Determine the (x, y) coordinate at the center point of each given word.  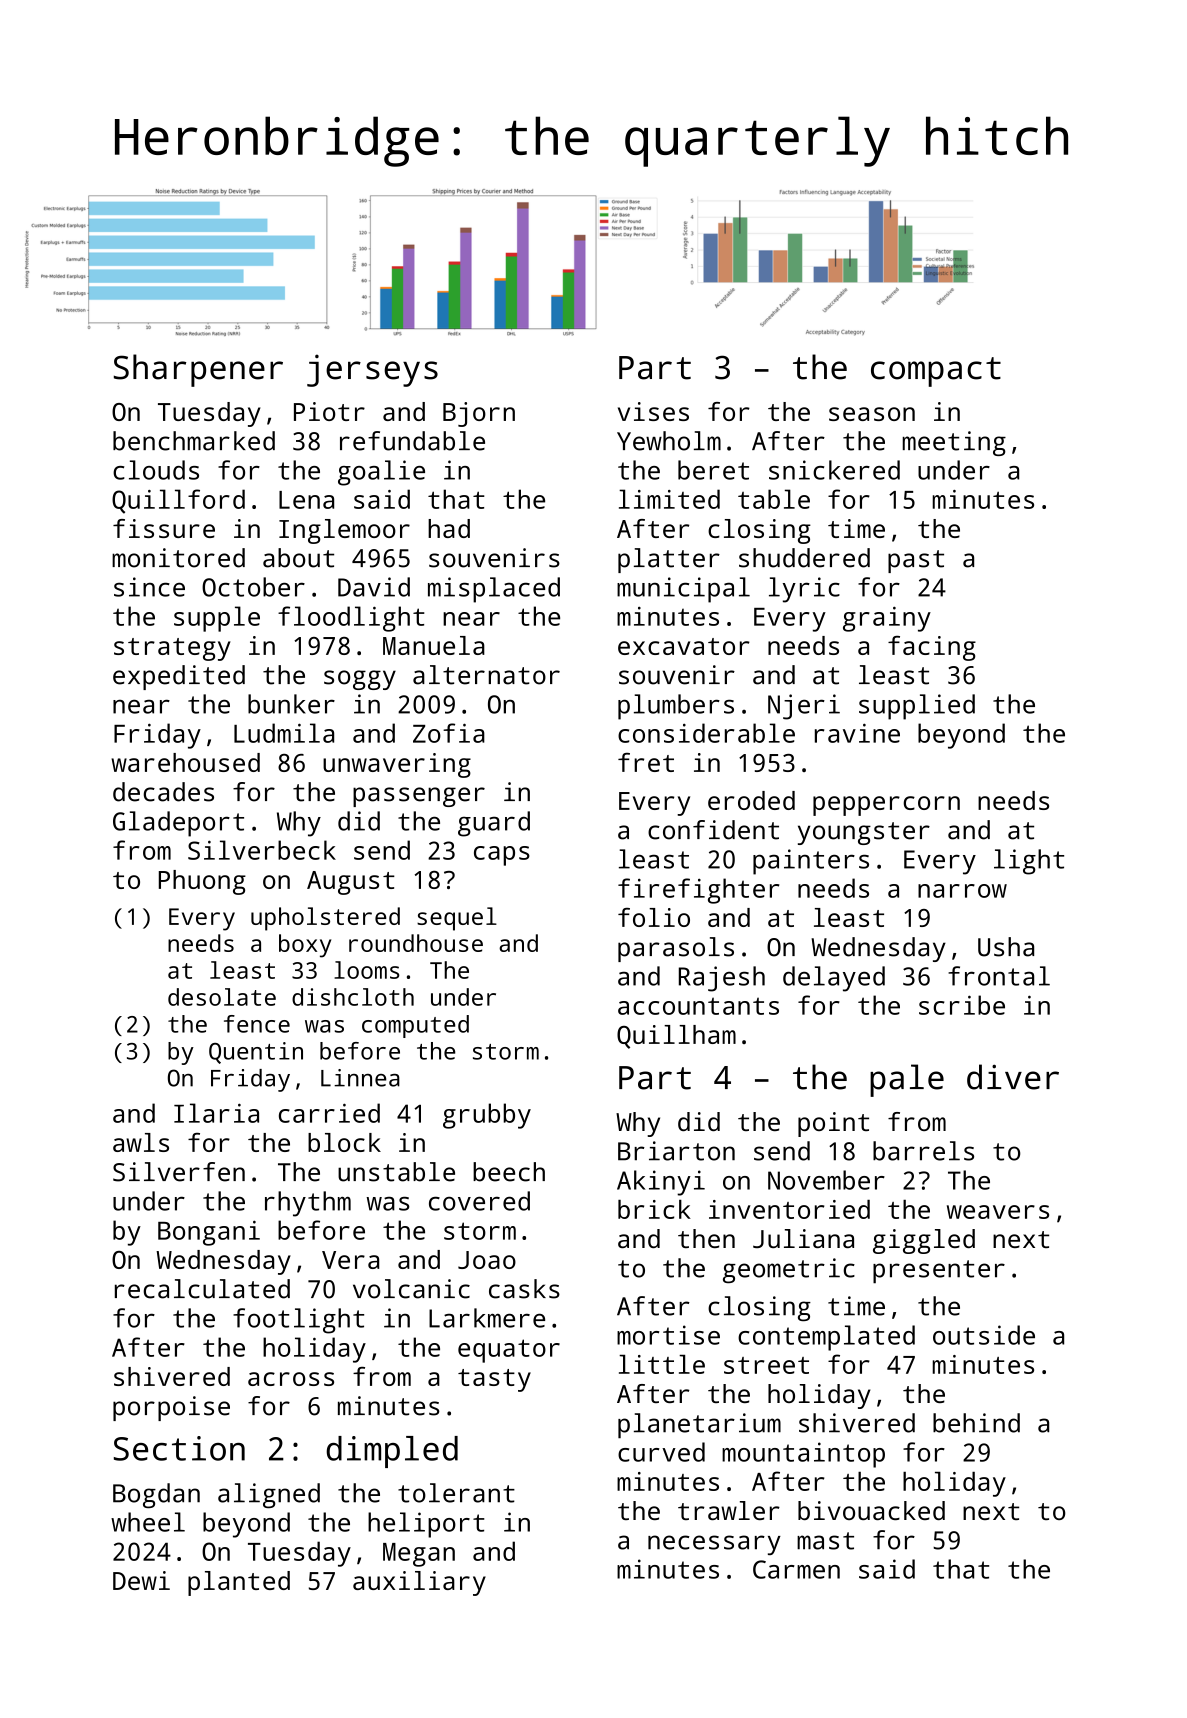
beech (509, 1172)
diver (1013, 1077)
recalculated (202, 1289)
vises (653, 411)
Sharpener (198, 370)
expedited (179, 677)
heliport (426, 1525)
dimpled (392, 1452)
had (449, 528)
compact (936, 372)
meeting (954, 443)
